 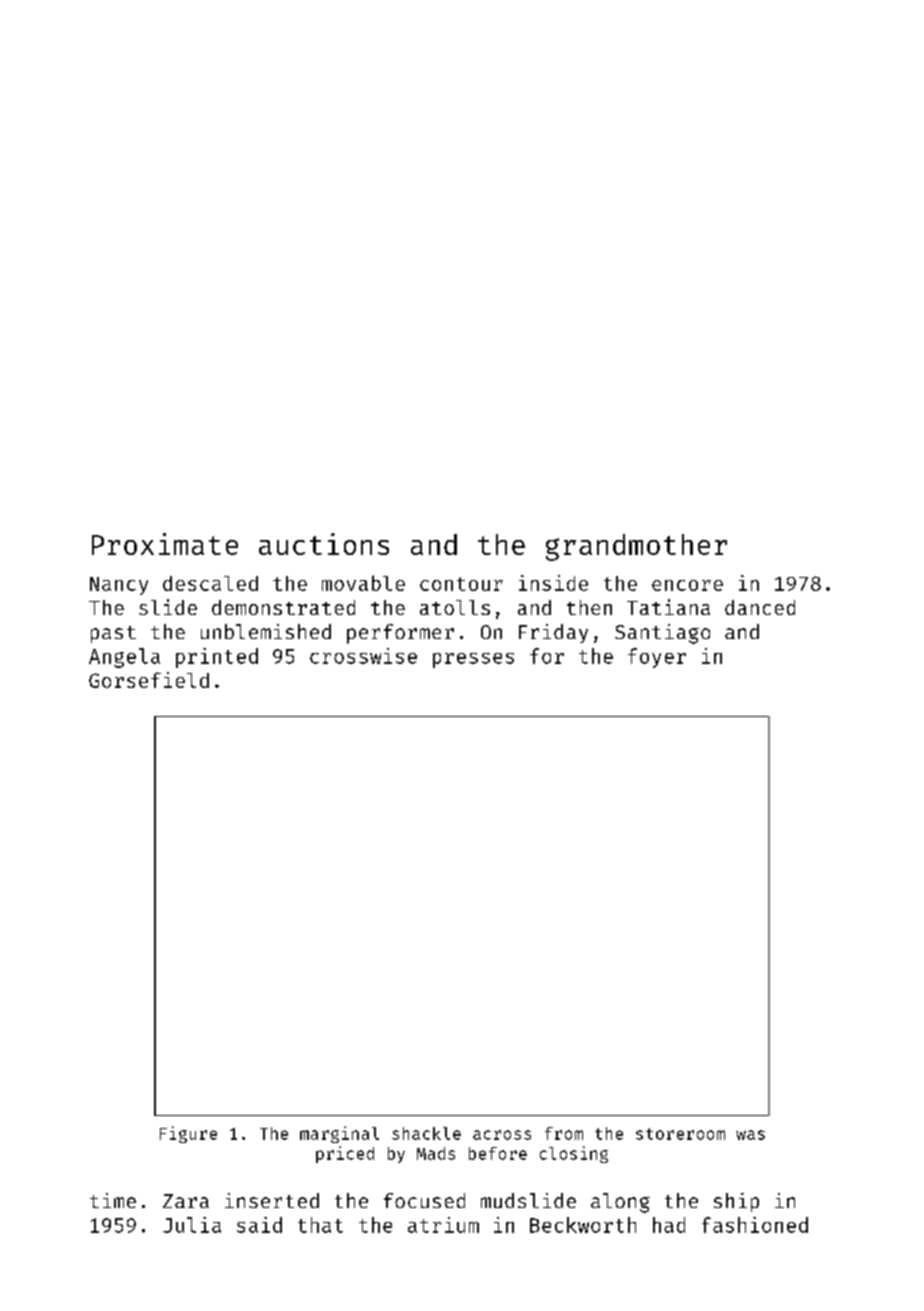 I want to click on atrium, so click(x=443, y=1225).
